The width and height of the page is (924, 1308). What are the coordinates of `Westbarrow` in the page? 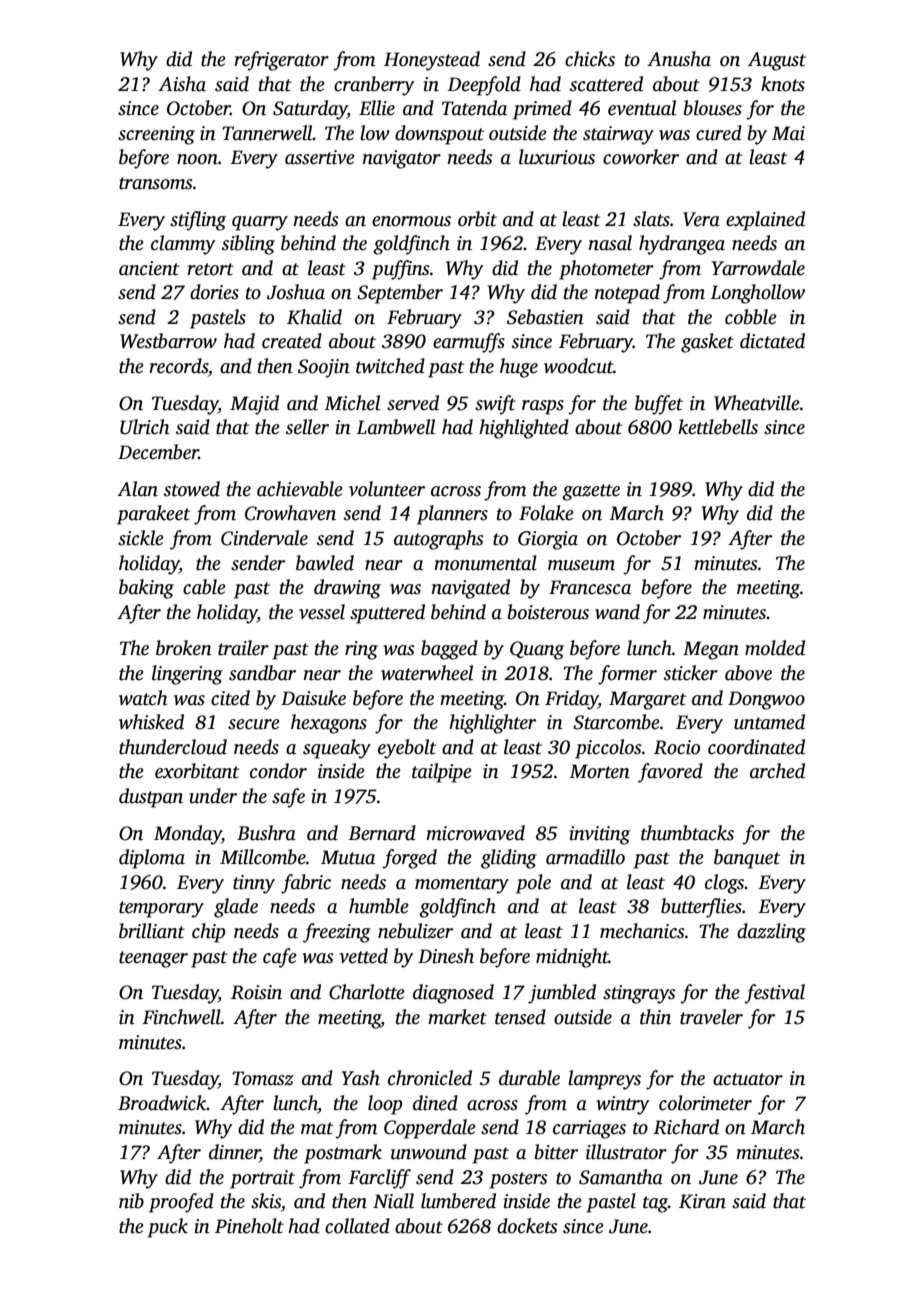 It's located at (168, 341).
